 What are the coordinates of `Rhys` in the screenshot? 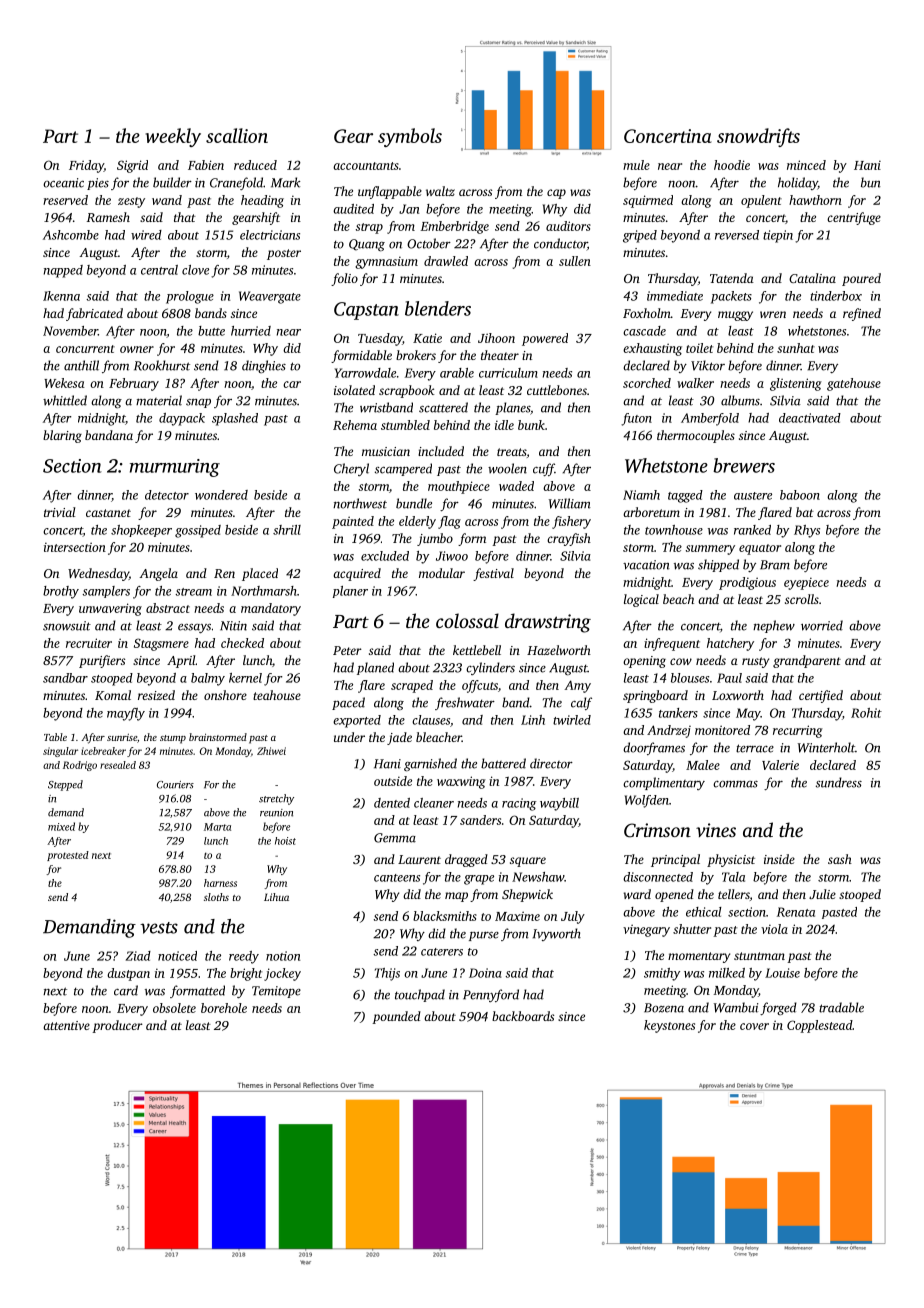 It's located at (807, 531).
